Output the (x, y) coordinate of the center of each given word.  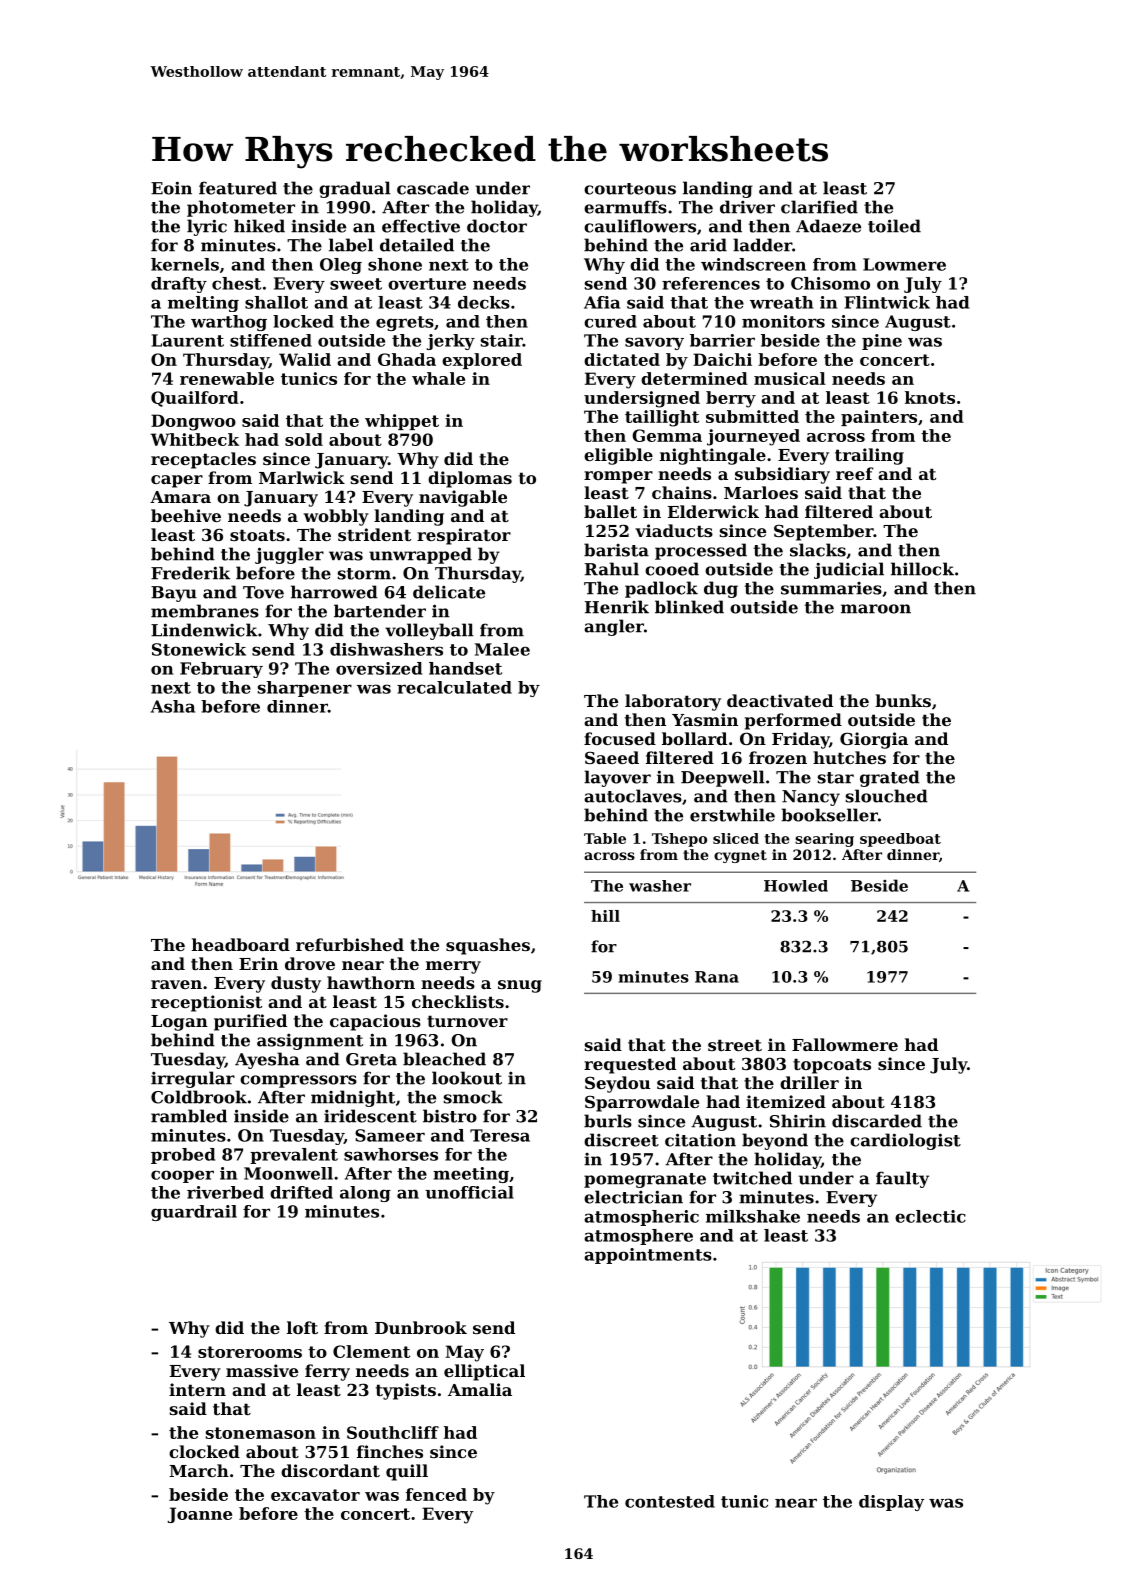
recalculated (454, 687)
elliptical (484, 1372)
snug (520, 986)
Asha (173, 706)
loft (302, 1327)
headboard (241, 944)
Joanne (200, 1515)
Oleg (341, 266)
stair (502, 340)
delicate (449, 592)
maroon (876, 609)
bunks (903, 700)
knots (930, 397)
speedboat (900, 840)
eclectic (930, 1216)
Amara (180, 497)
